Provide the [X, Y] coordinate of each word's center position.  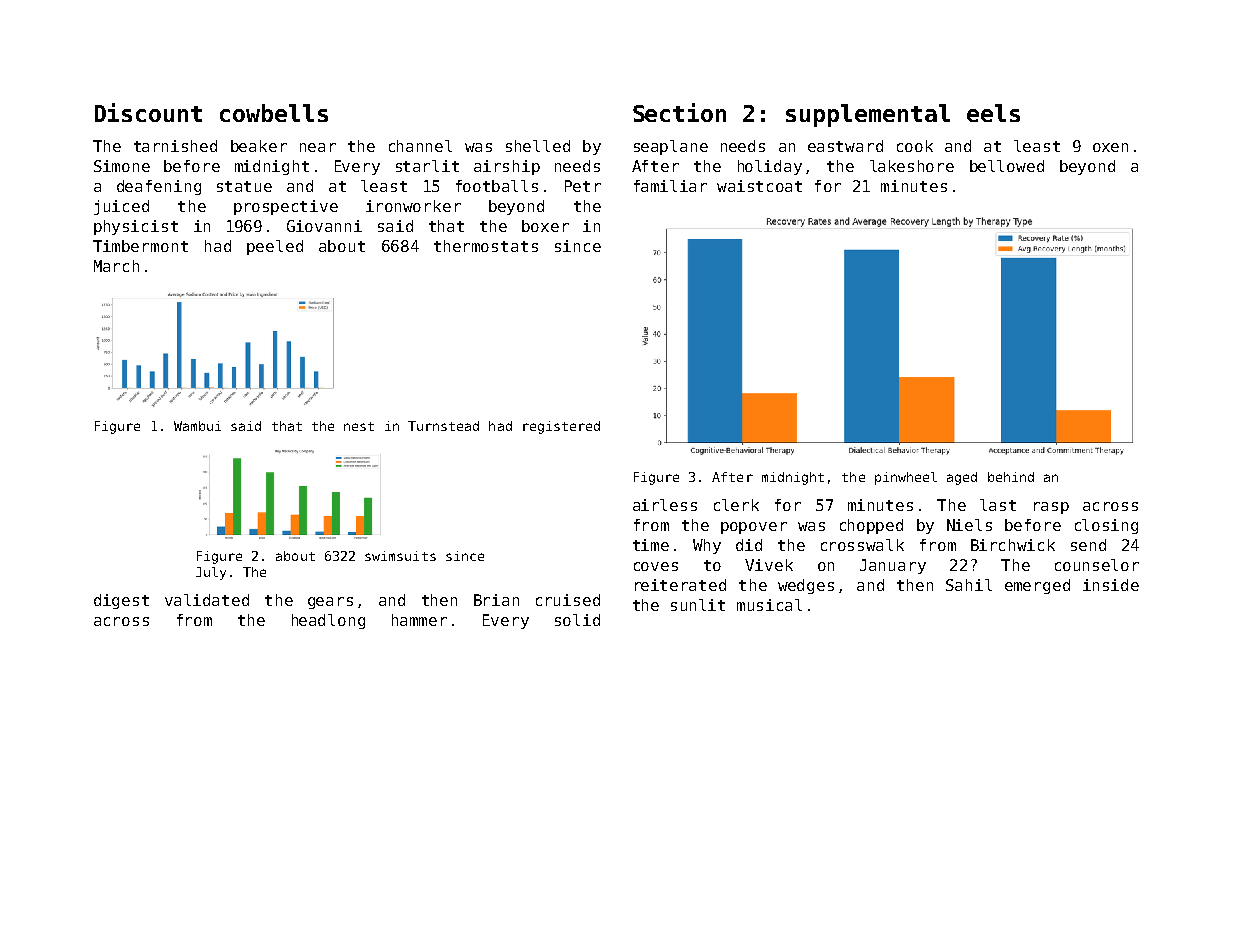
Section [679, 112]
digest [121, 601]
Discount [148, 112]
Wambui [197, 426]
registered [561, 427]
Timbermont [140, 246]
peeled [275, 247]
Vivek [769, 565]
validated [207, 600]
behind [1011, 477]
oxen [1110, 147]
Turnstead [443, 426]
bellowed [1007, 166]
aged [962, 478]
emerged [1037, 586]
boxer [545, 226]
